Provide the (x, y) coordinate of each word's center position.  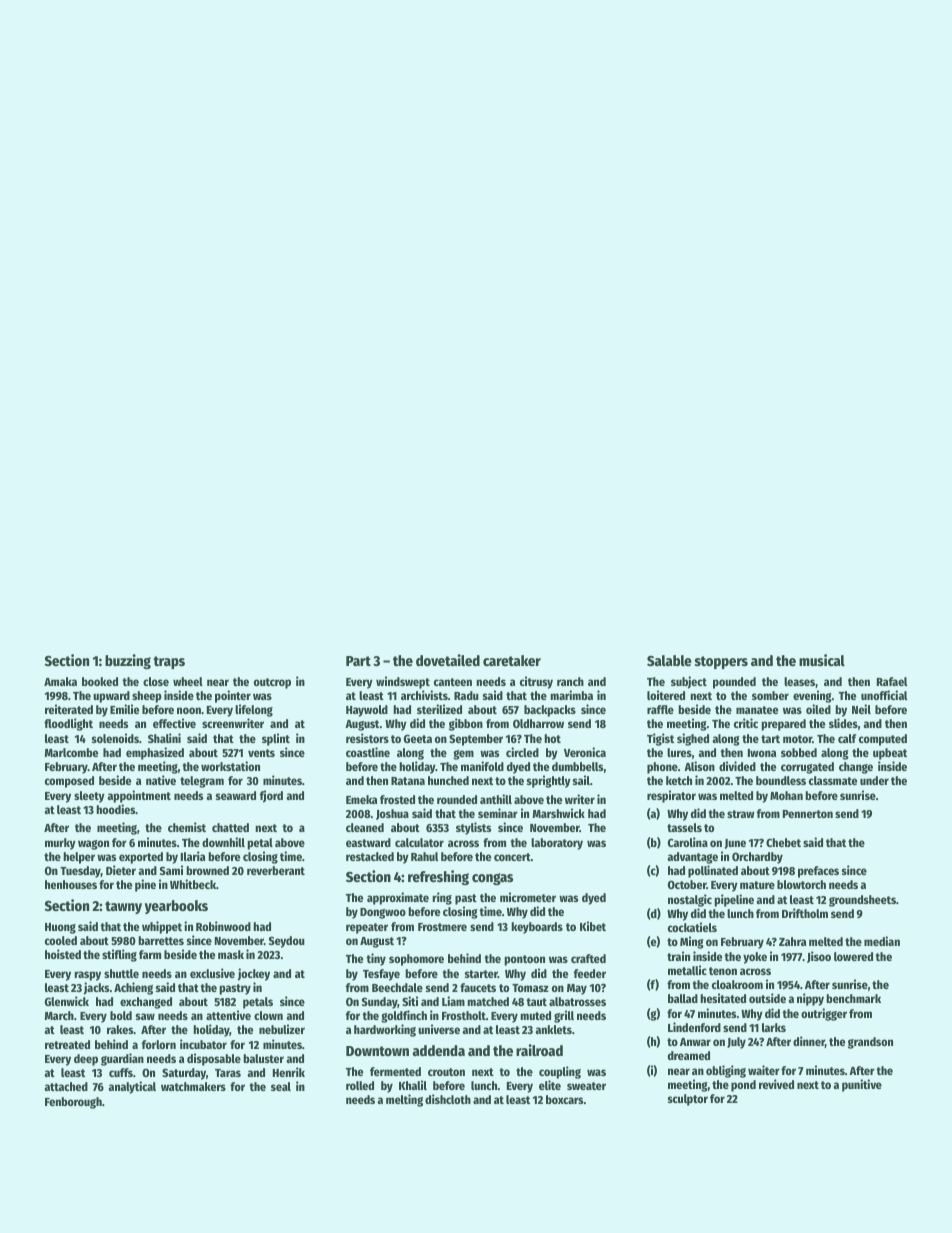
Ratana (408, 781)
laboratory (557, 844)
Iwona (762, 753)
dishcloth (448, 1099)
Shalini (164, 738)
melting (404, 1100)
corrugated (807, 768)
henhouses (71, 884)
